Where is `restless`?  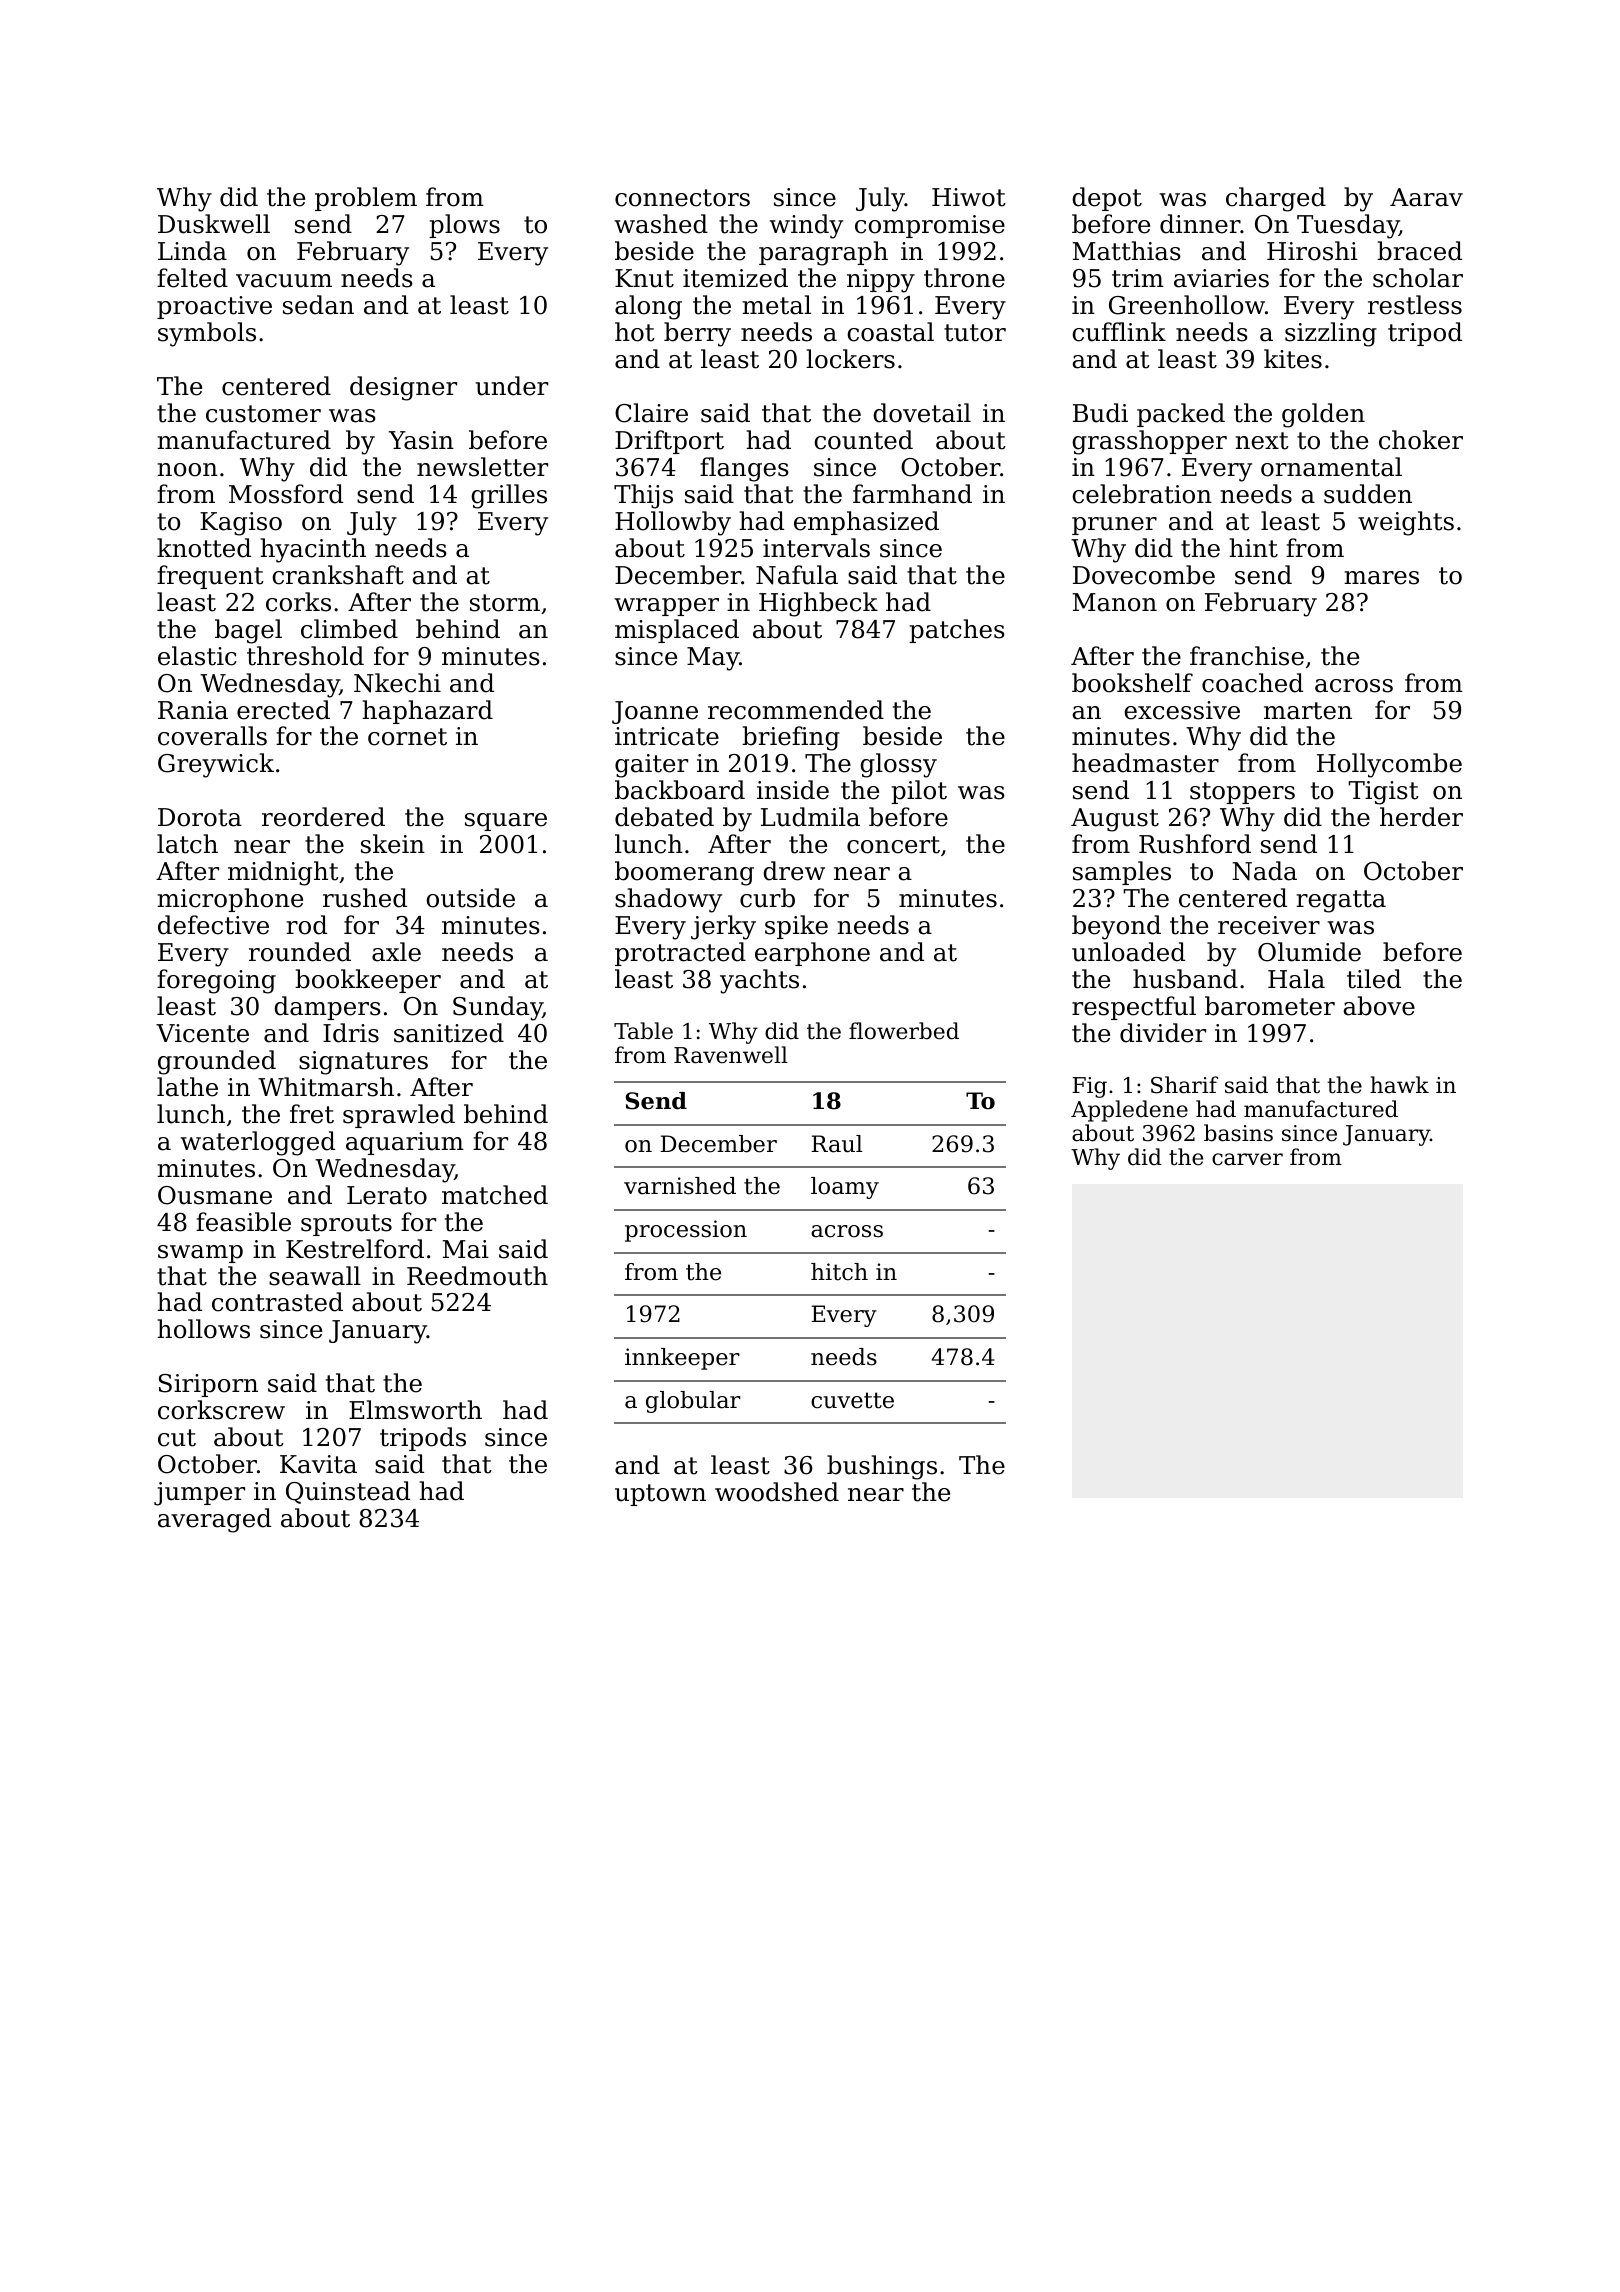
restless is located at coordinates (1415, 305).
